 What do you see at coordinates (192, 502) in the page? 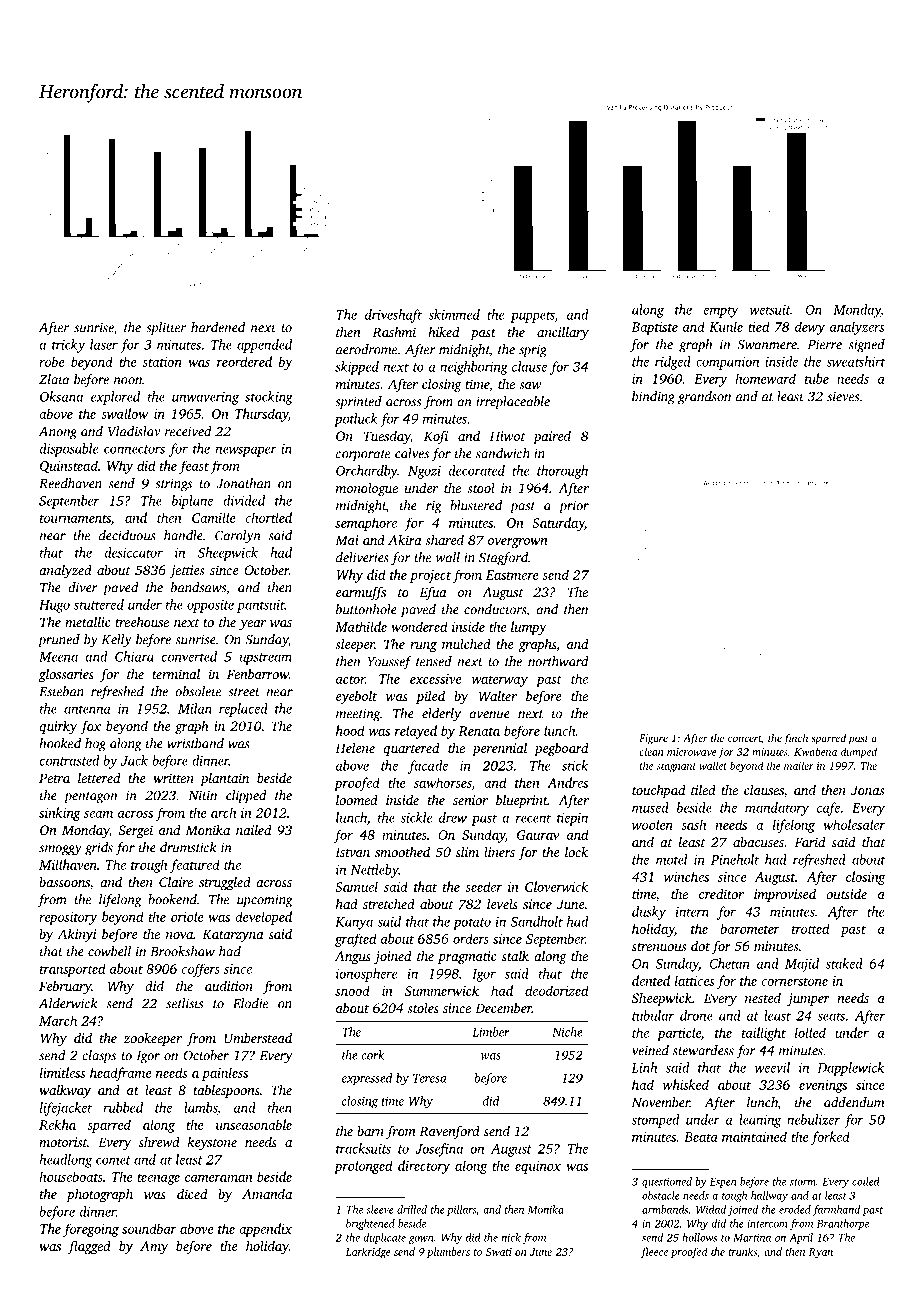
I see `biplane` at bounding box center [192, 502].
